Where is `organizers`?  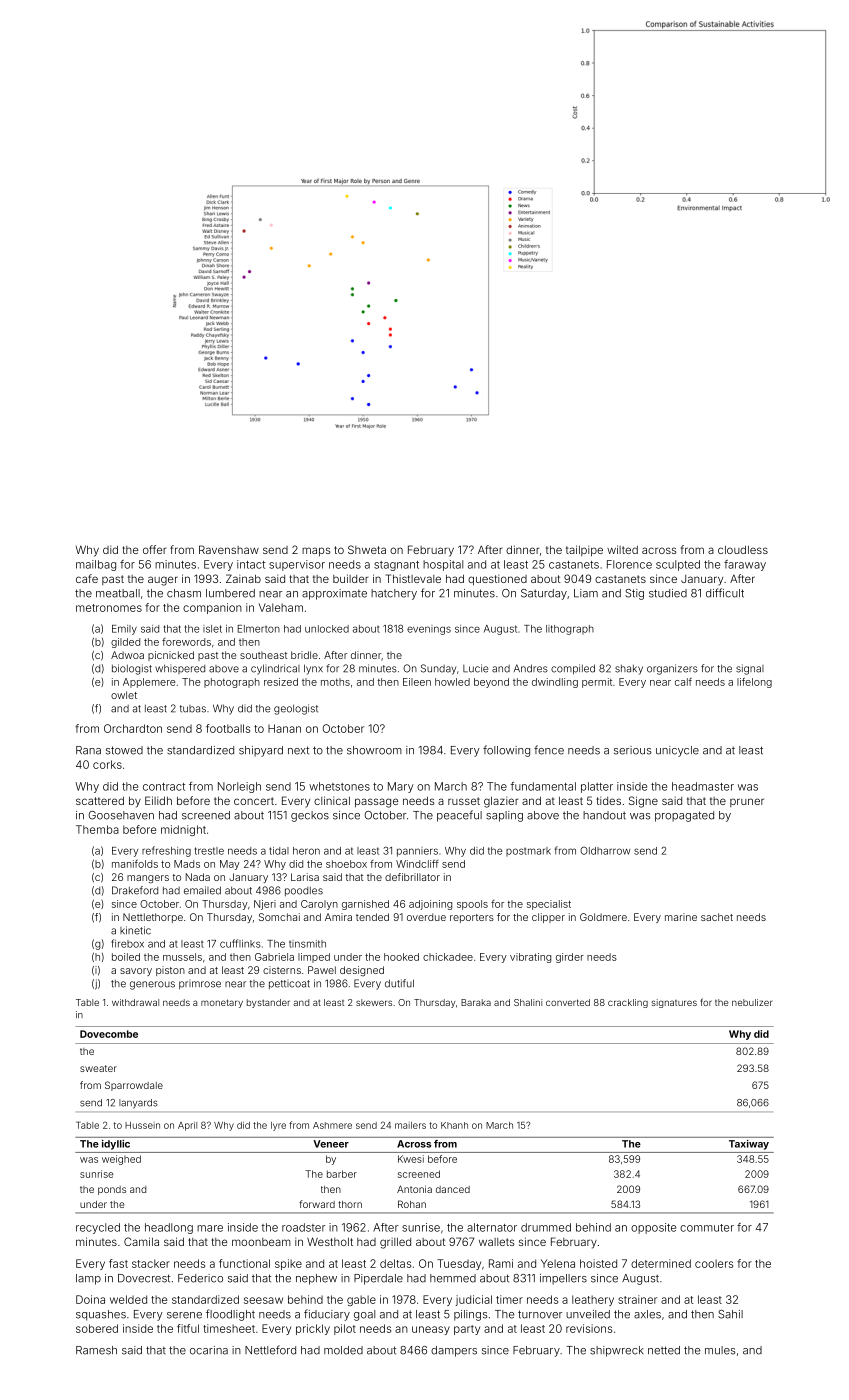
organizers is located at coordinates (672, 669).
